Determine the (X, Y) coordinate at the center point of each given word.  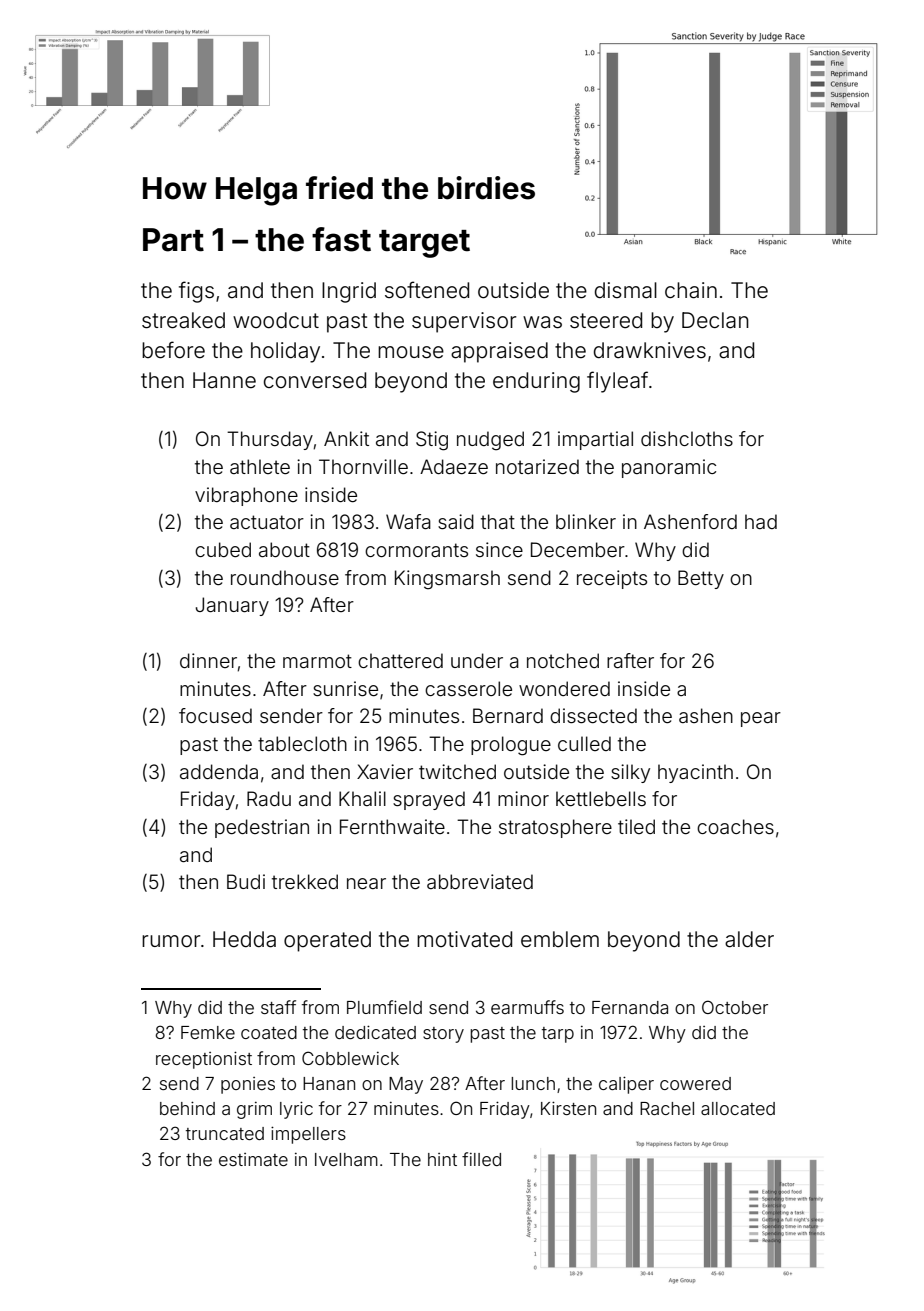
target (424, 244)
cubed (223, 549)
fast (341, 239)
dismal (626, 290)
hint (442, 1159)
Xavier (385, 771)
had (761, 521)
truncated (225, 1133)
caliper (626, 1085)
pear (761, 719)
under (477, 660)
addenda (219, 771)
